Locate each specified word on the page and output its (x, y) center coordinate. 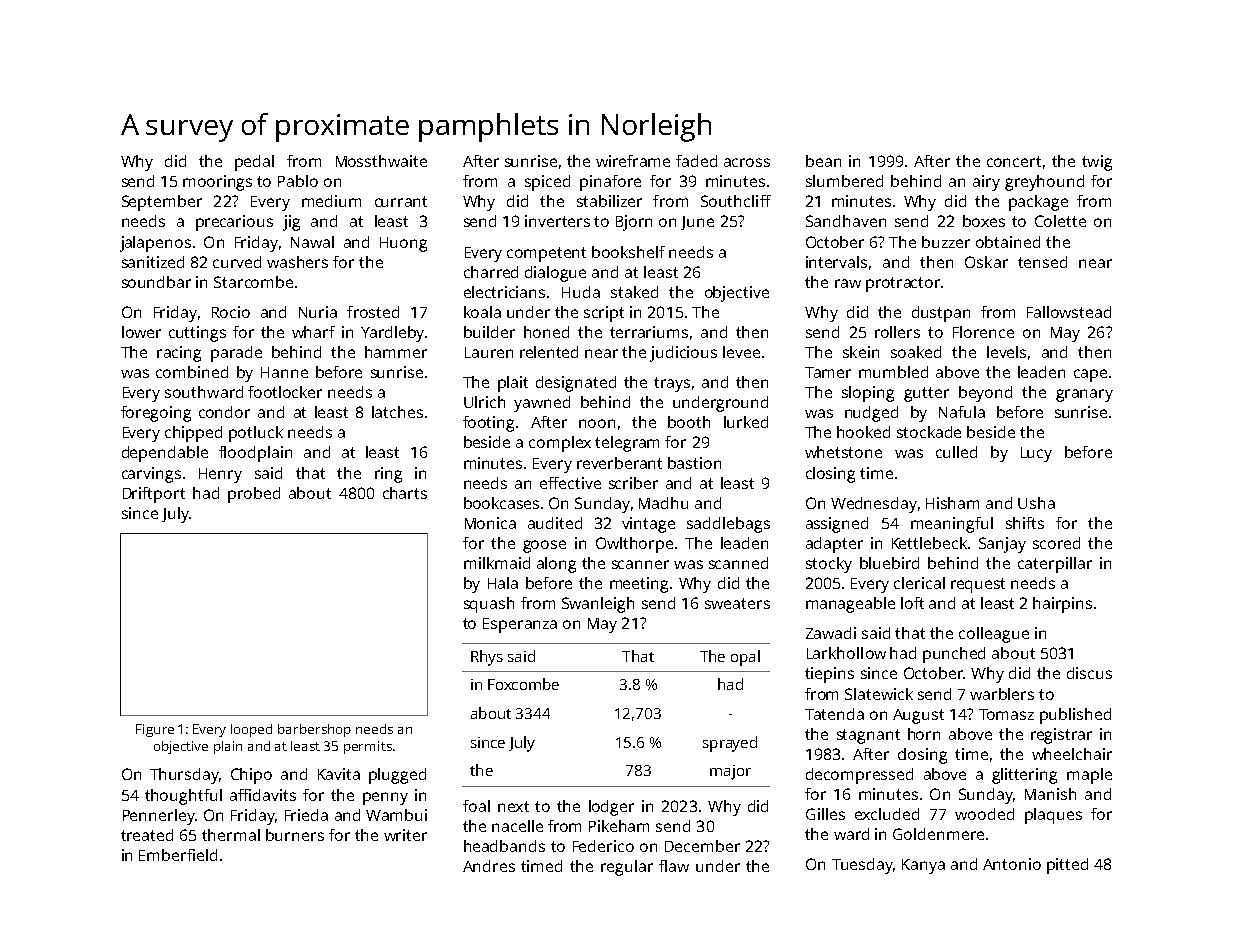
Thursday (184, 776)
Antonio (1012, 864)
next (513, 806)
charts (405, 493)
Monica (490, 523)
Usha (1036, 503)
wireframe (633, 161)
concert (1014, 161)
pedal (254, 163)
